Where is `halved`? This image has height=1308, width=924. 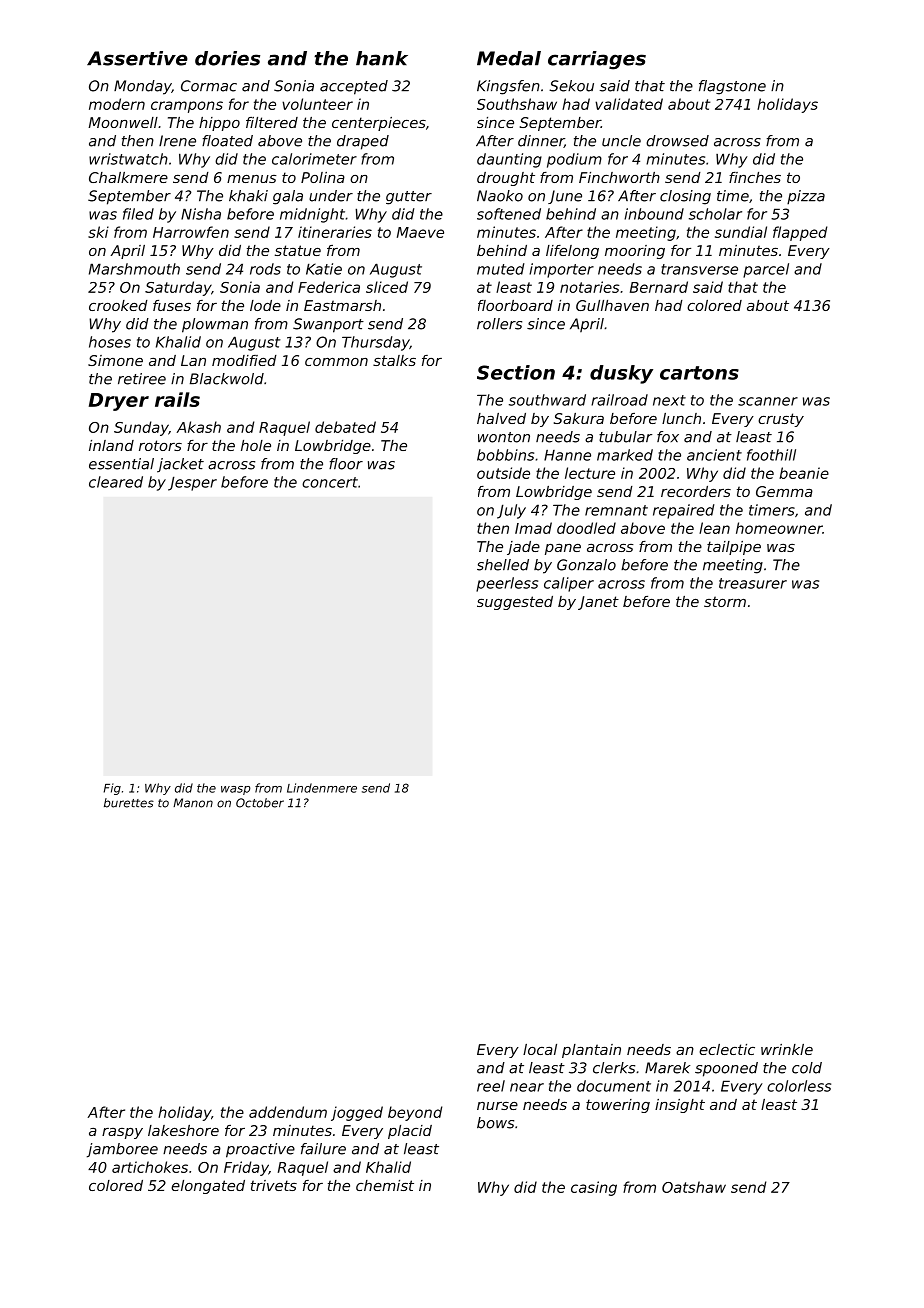 halved is located at coordinates (501, 418).
